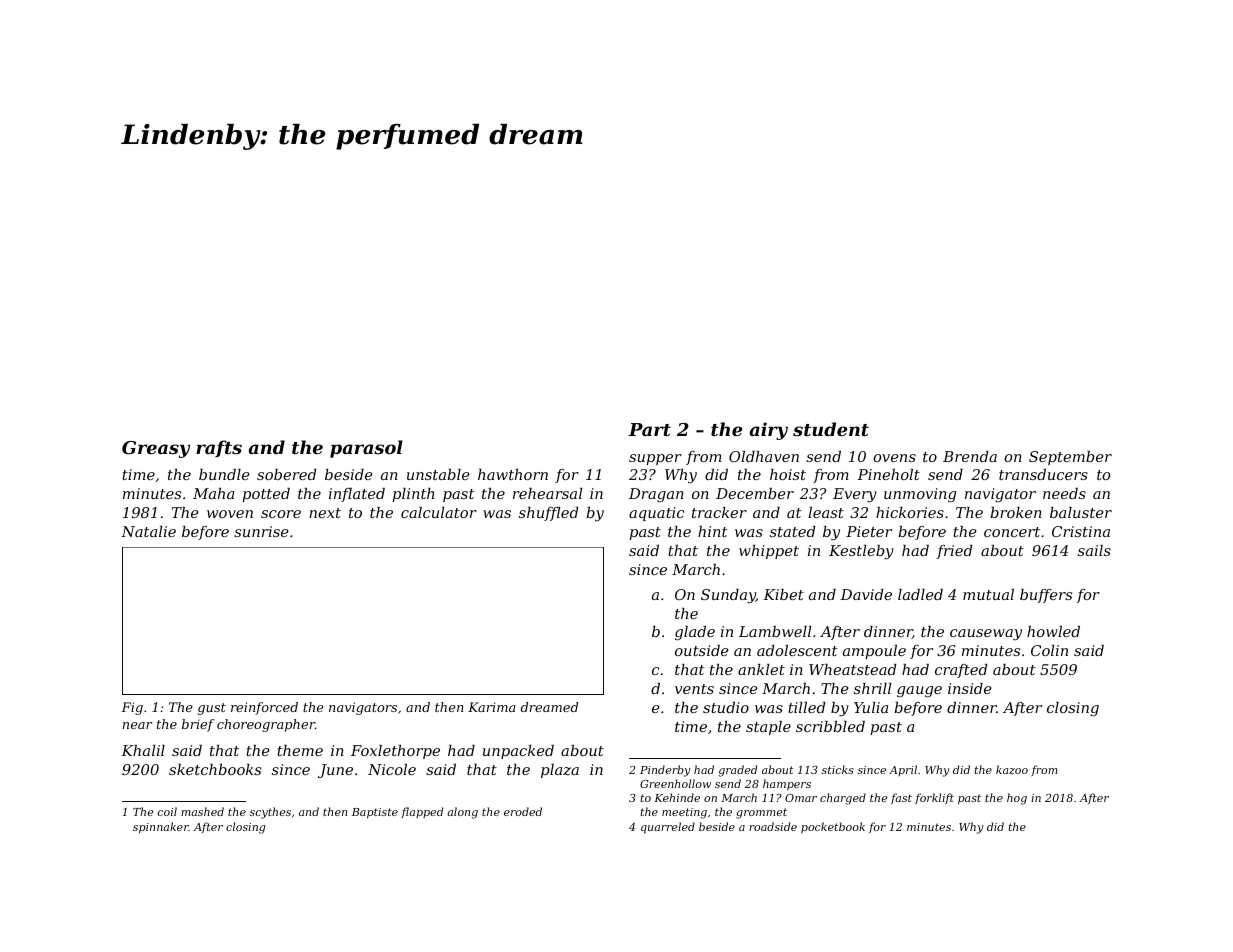 The image size is (1233, 952). What do you see at coordinates (728, 596) in the screenshot?
I see `Sunday` at bounding box center [728, 596].
